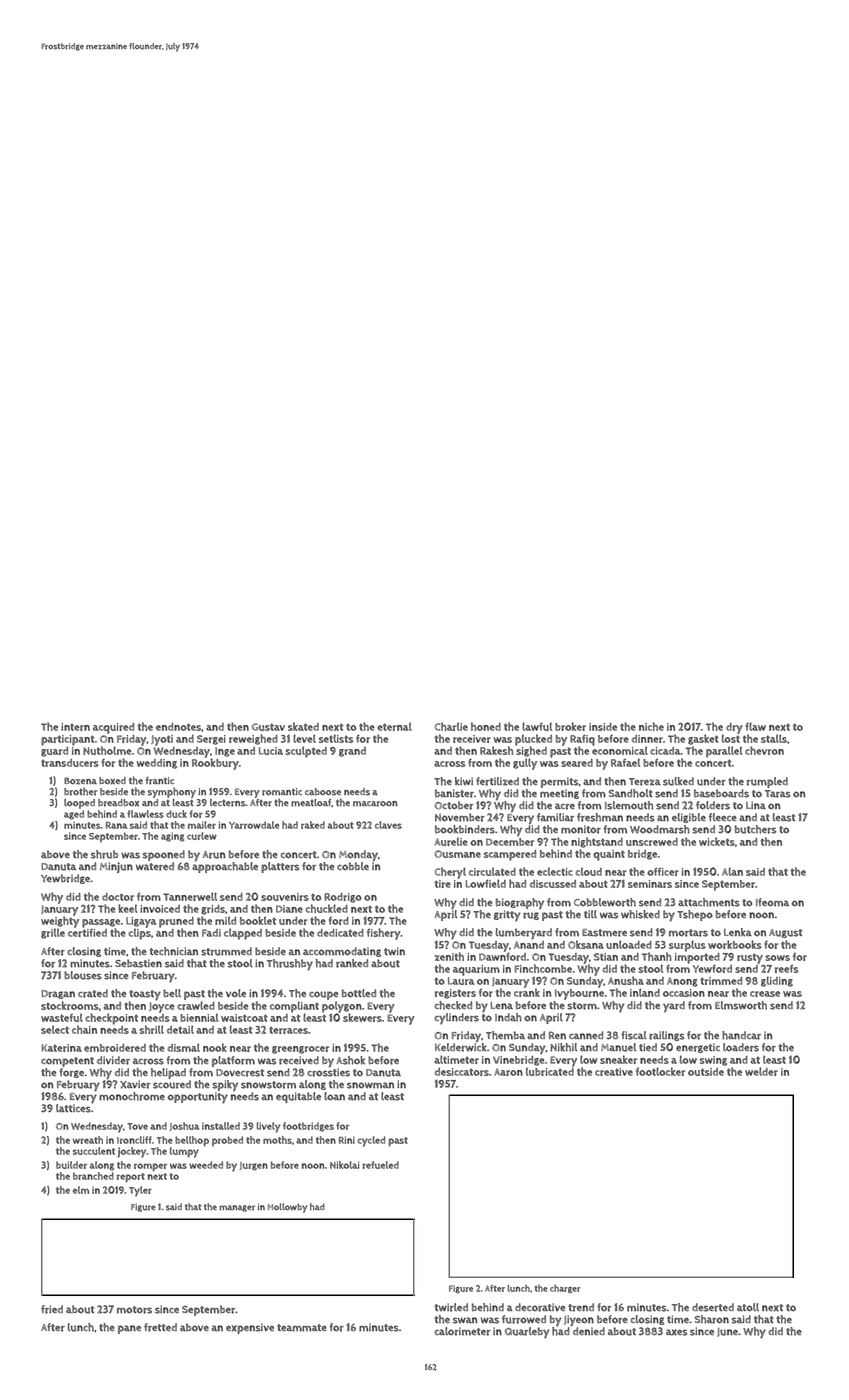  Describe the element at coordinates (755, 829) in the screenshot. I see `butchers` at that location.
